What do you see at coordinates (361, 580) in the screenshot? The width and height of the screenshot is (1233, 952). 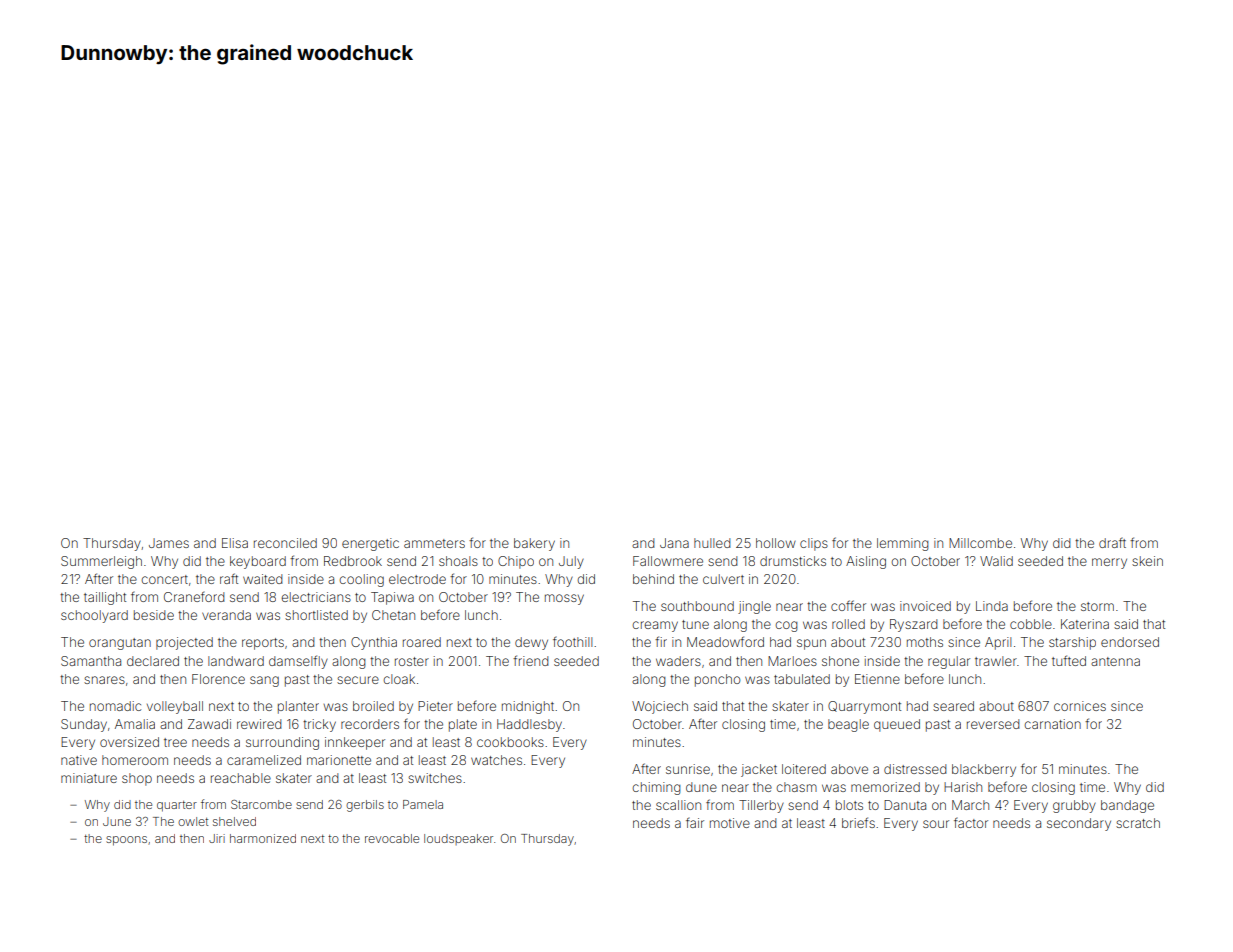 I see `cooling` at bounding box center [361, 580].
